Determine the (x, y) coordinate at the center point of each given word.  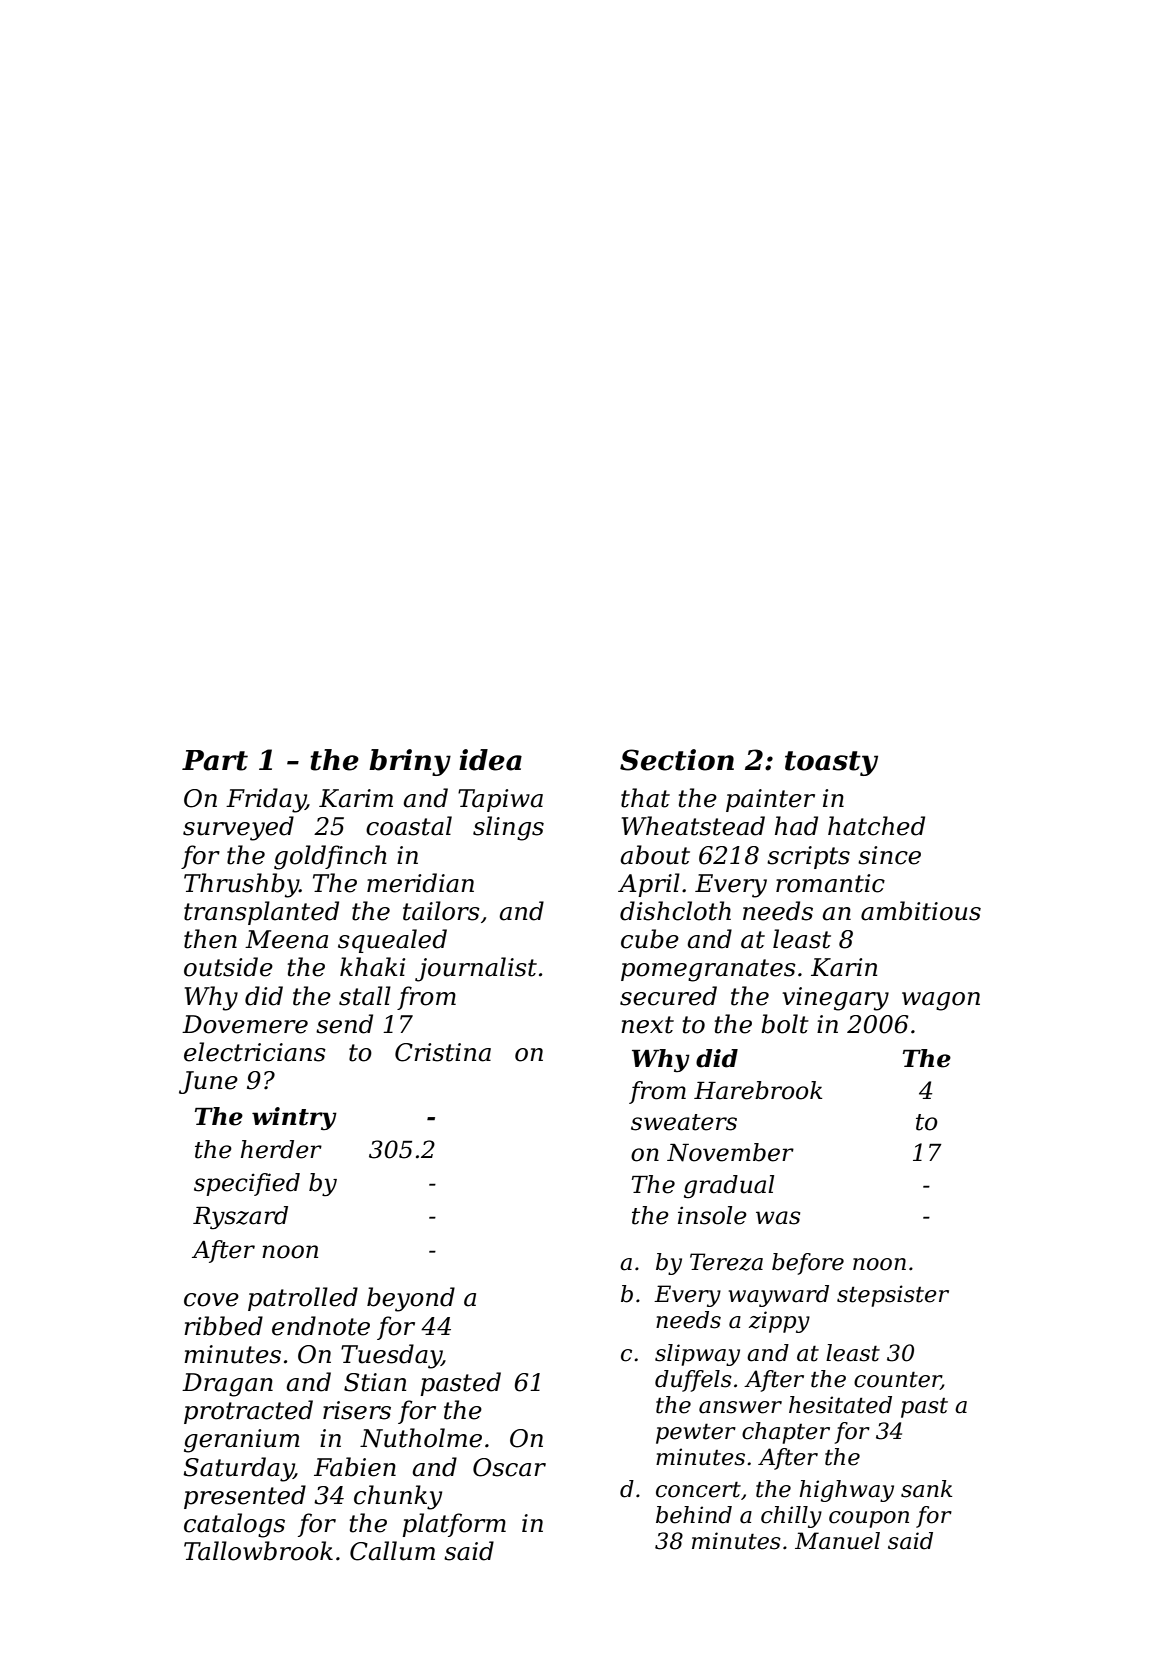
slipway (697, 1355)
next (647, 1025)
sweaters (684, 1122)
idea (490, 760)
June (208, 1082)
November (730, 1152)
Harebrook (758, 1090)
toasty (831, 763)
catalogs (234, 1525)
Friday (266, 800)
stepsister (893, 1296)
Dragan (227, 1385)
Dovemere (245, 1024)
